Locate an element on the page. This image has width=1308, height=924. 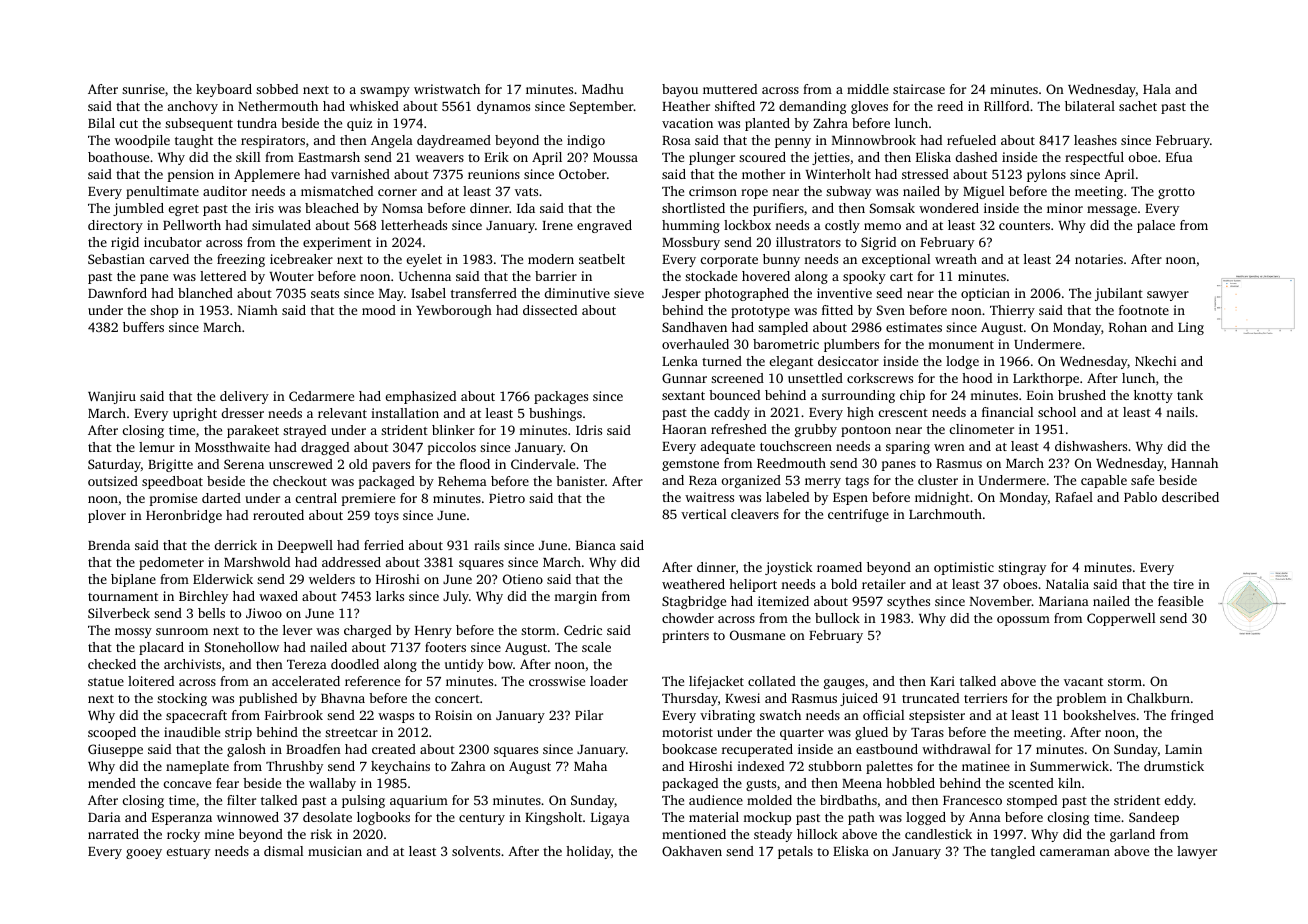
Moussa is located at coordinates (615, 157).
